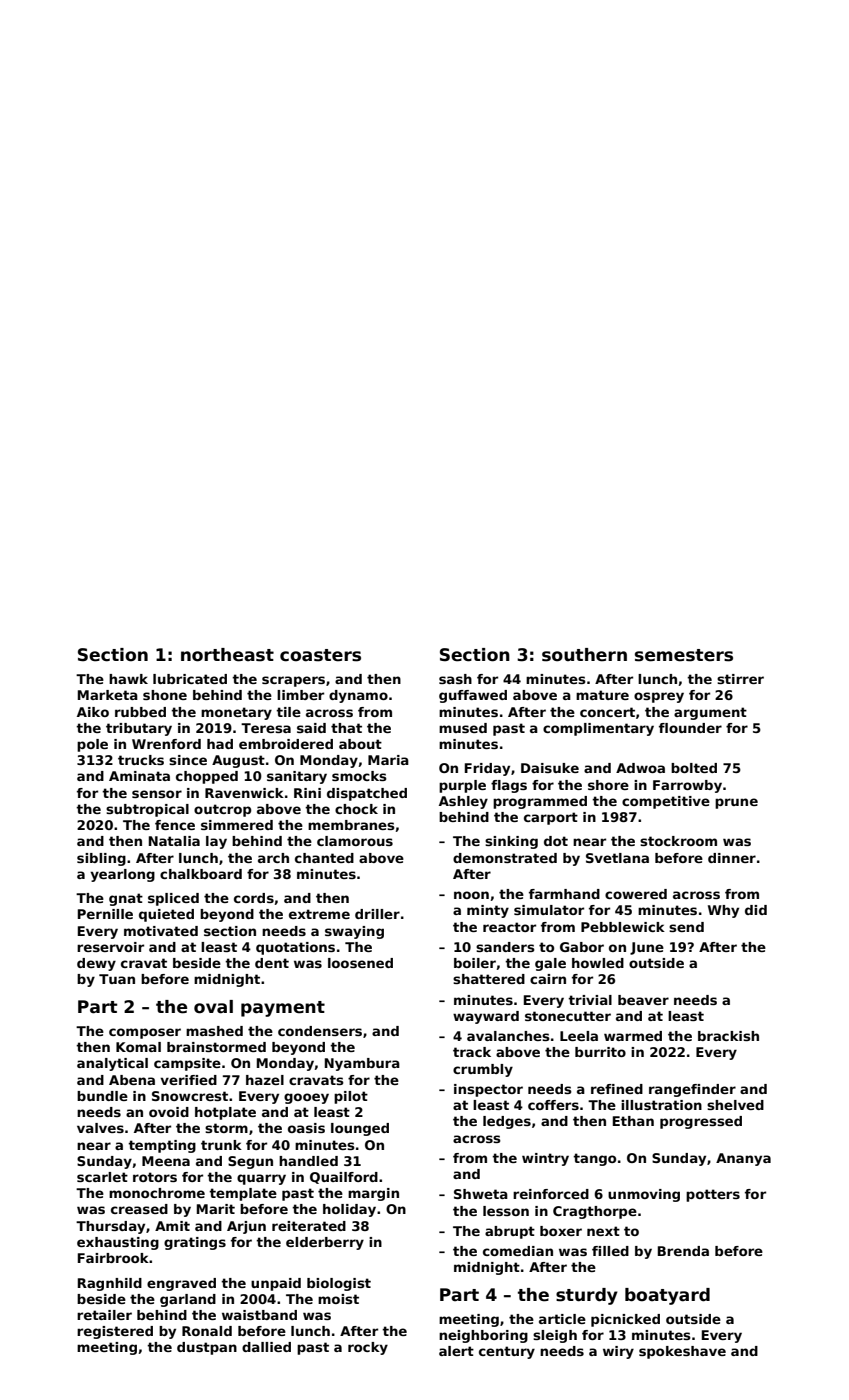 The image size is (849, 1400). What do you see at coordinates (195, 1243) in the page?
I see `gratings` at bounding box center [195, 1243].
